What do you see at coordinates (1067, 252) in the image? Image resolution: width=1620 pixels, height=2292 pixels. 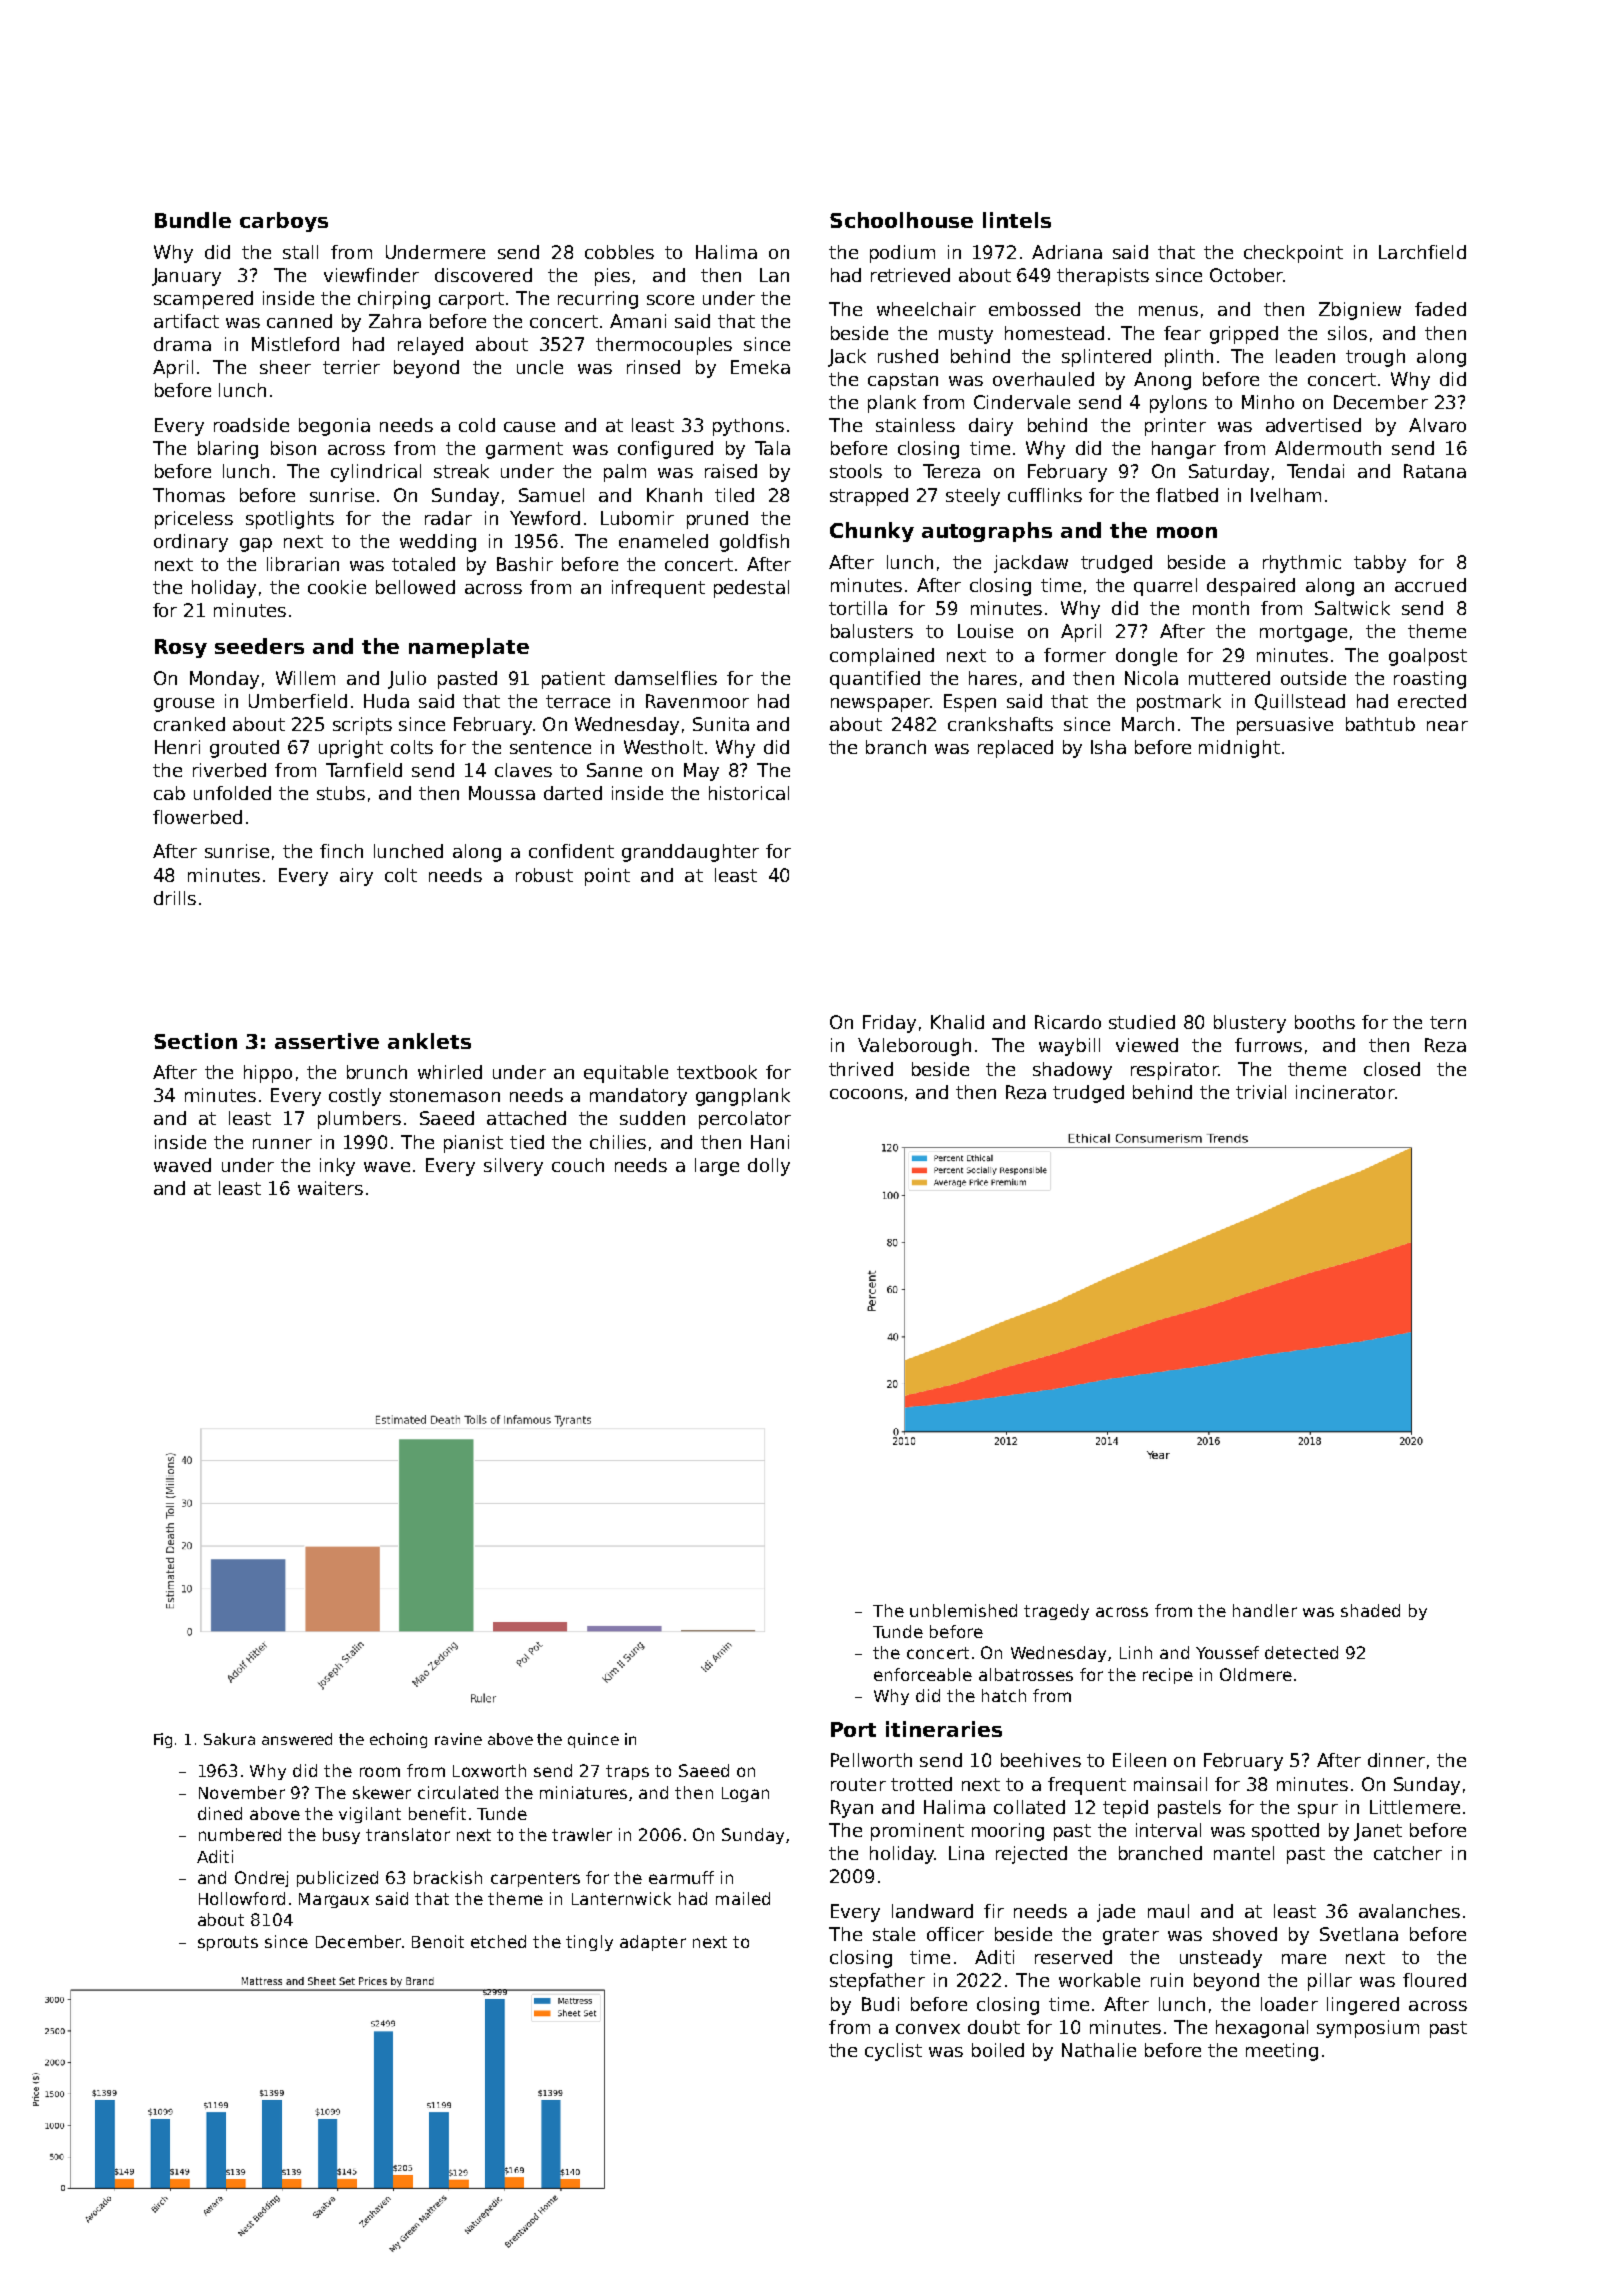 I see `Adriana` at bounding box center [1067, 252].
